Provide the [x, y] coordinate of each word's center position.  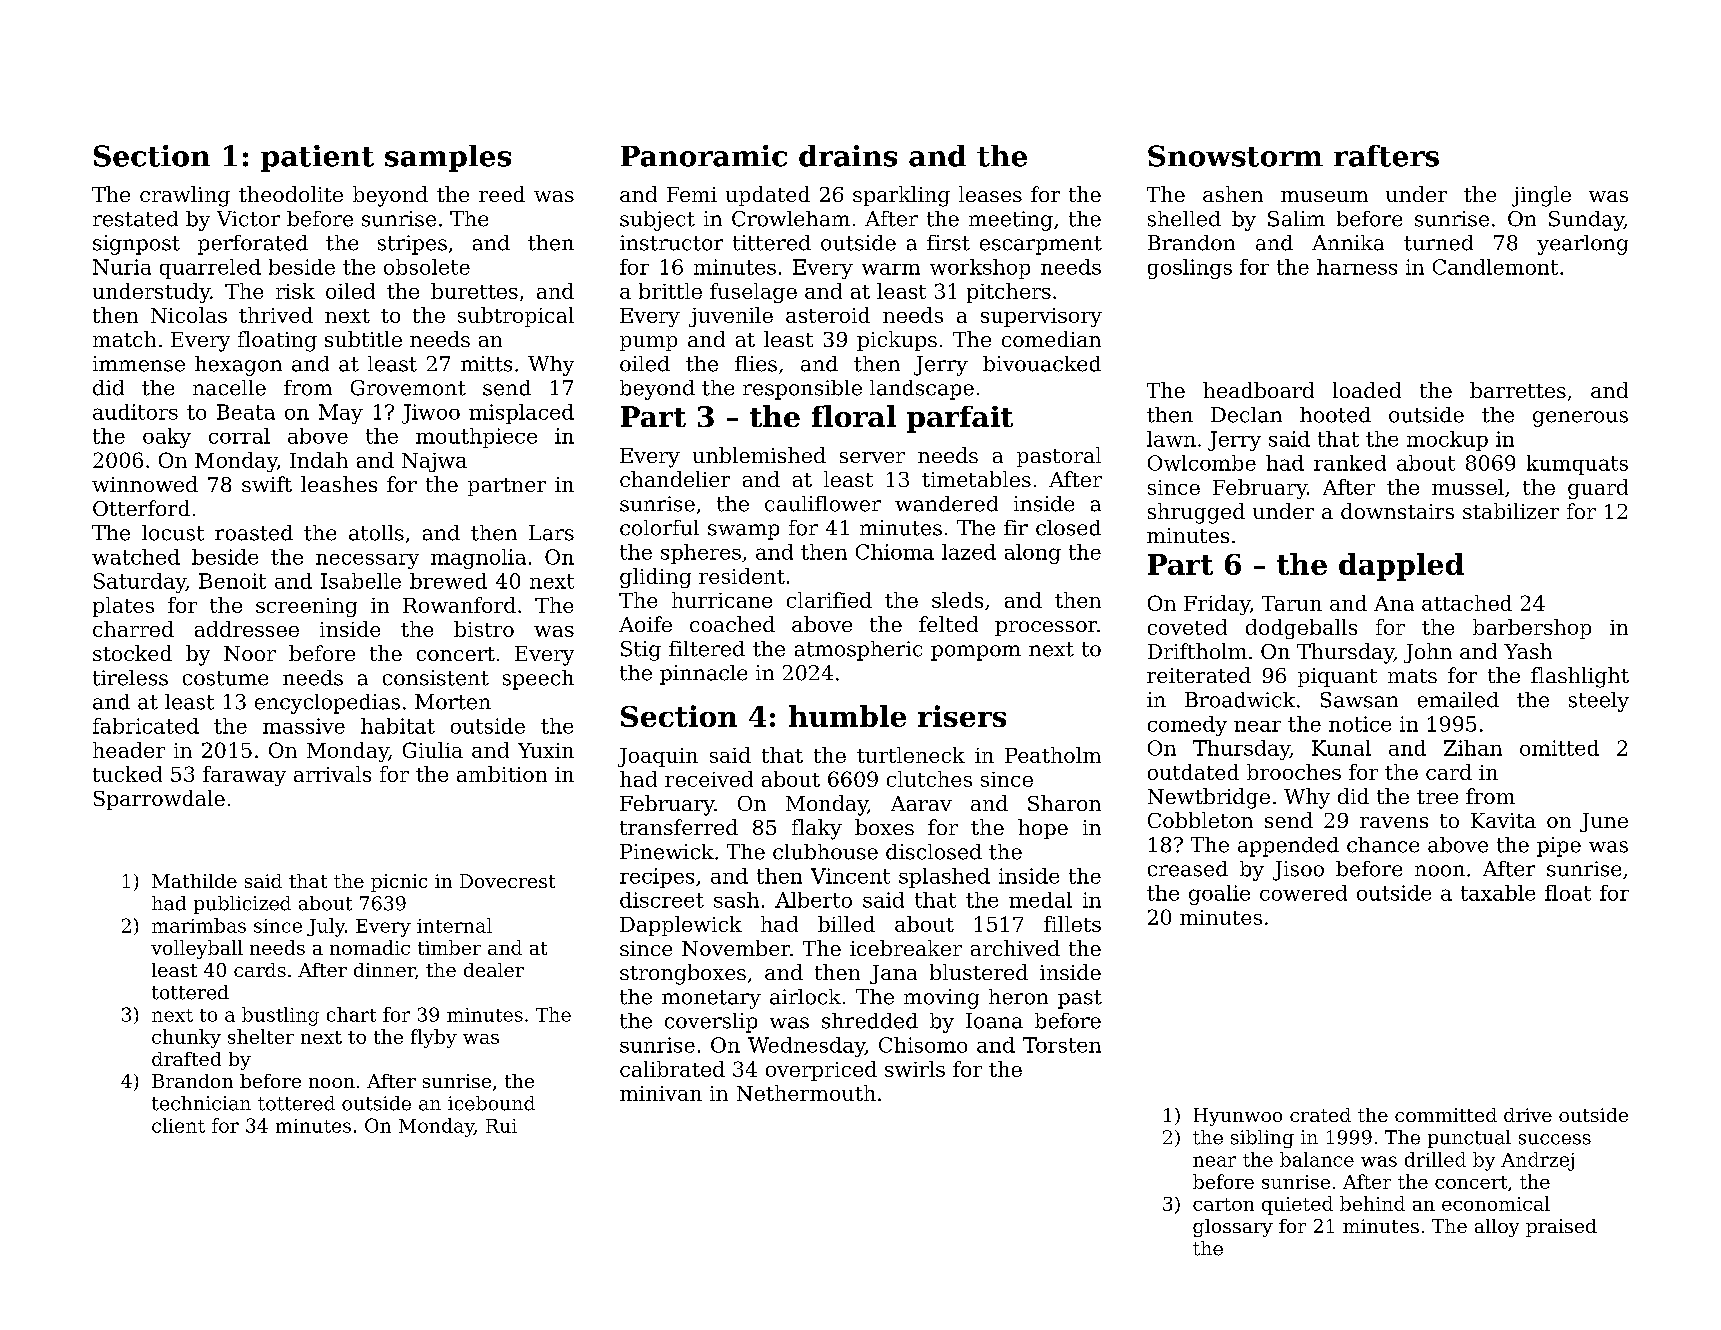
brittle [670, 291]
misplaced [521, 414]
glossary [1233, 1228]
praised [1561, 1228]
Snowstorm [1235, 156]
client [178, 1125]
